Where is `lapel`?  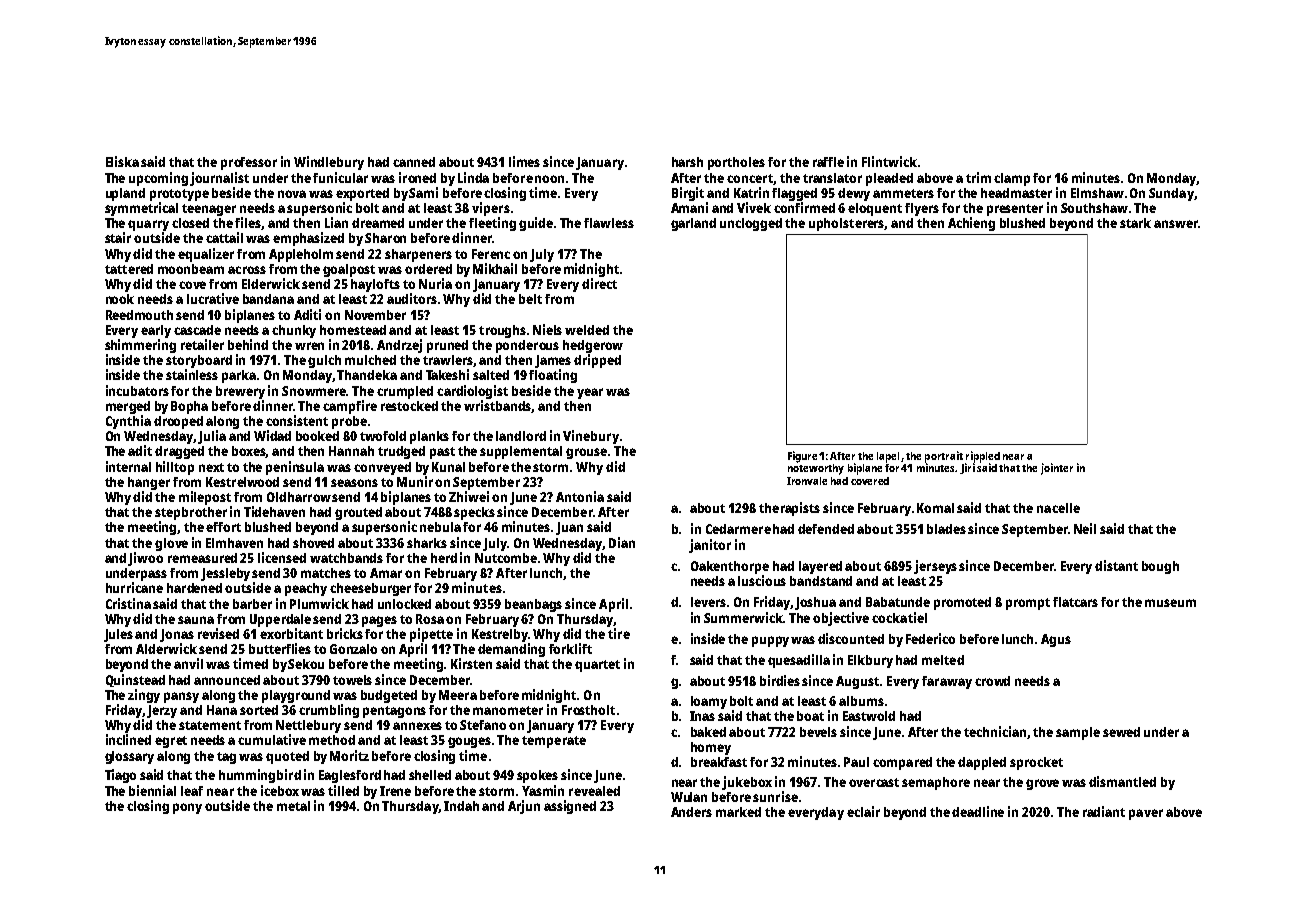 lapel is located at coordinates (888, 457).
